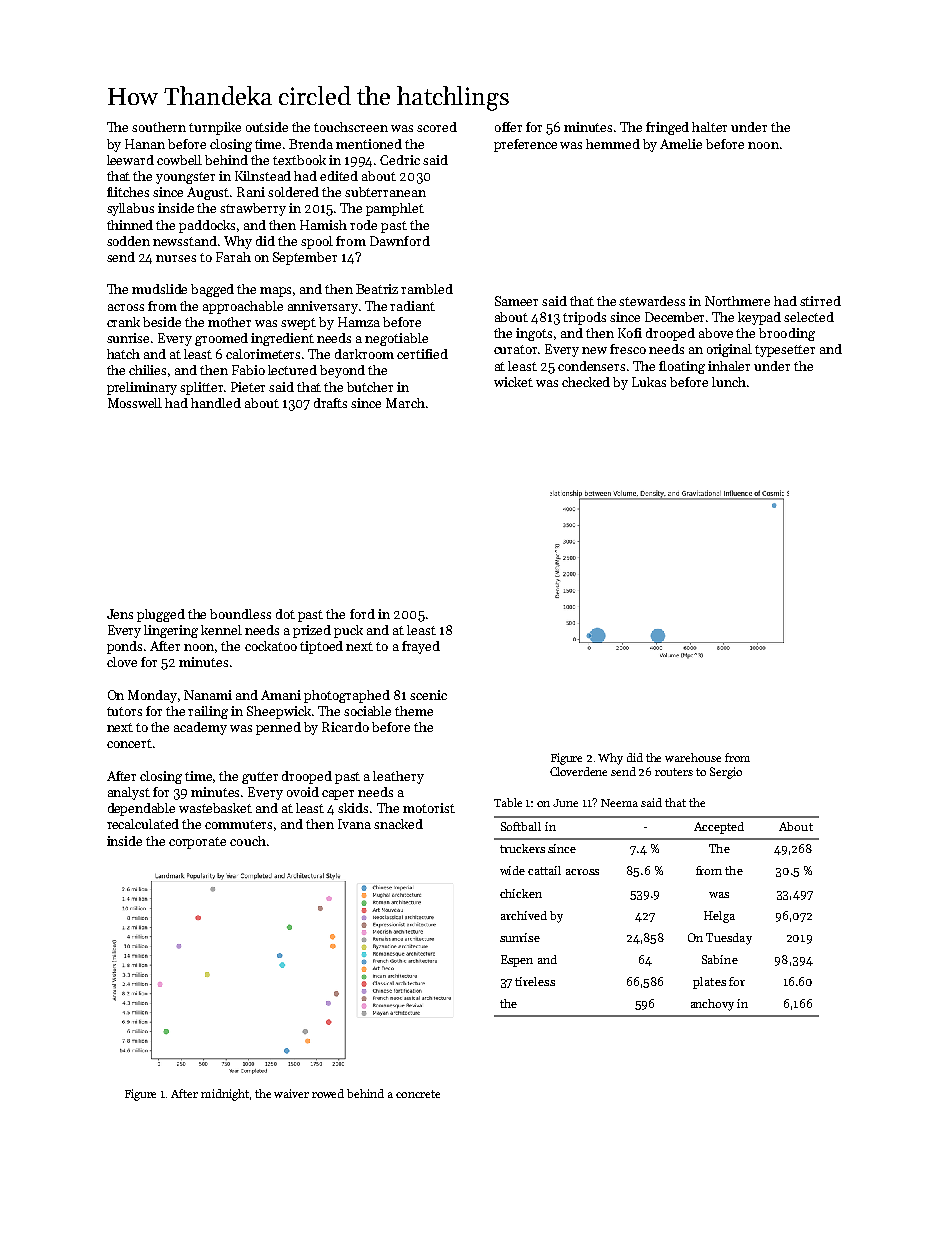 The height and width of the screenshot is (1233, 952). Describe the element at coordinates (525, 145) in the screenshot. I see `preference` at that location.
